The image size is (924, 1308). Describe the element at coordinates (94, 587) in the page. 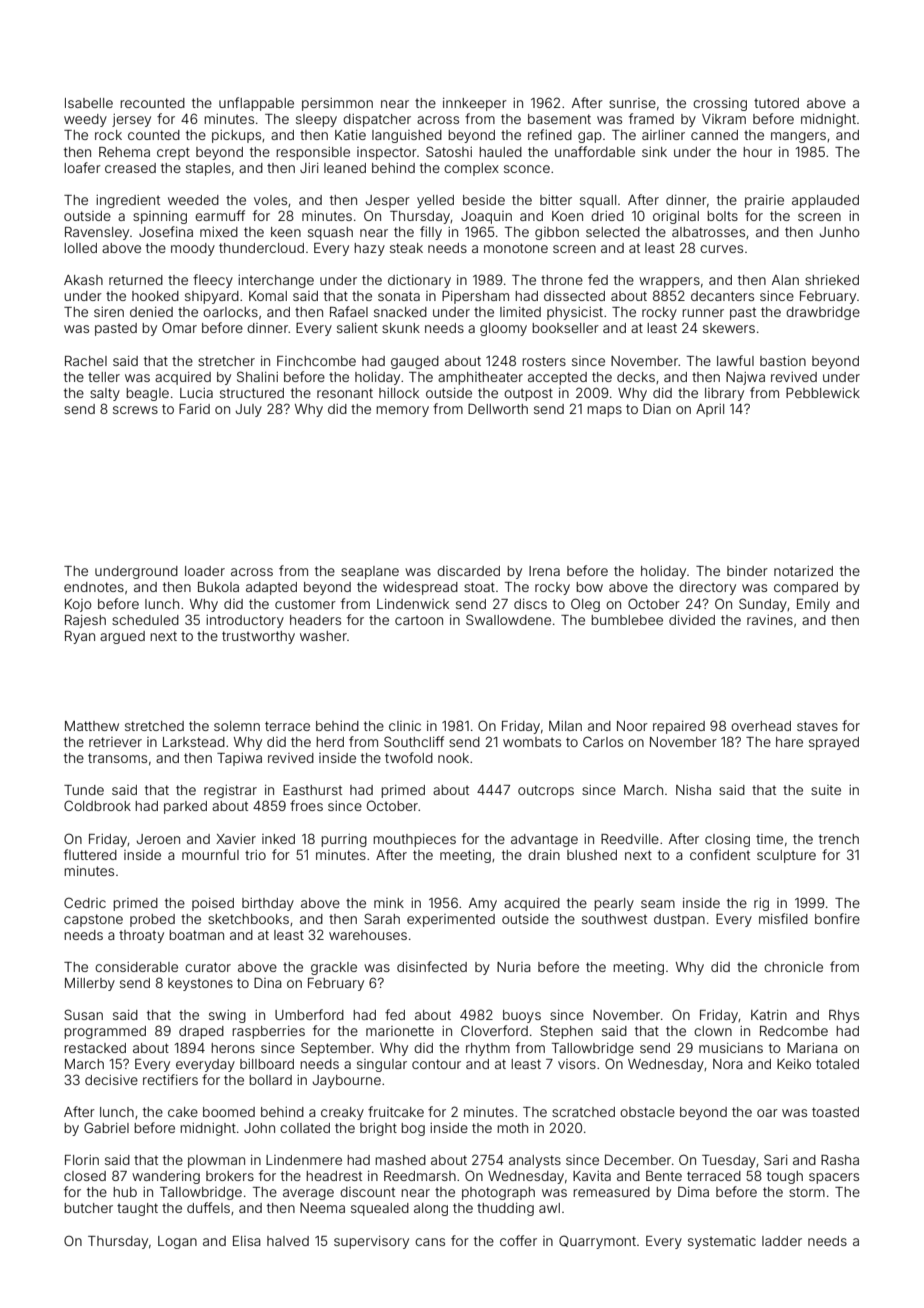

I see `endnotes` at that location.
